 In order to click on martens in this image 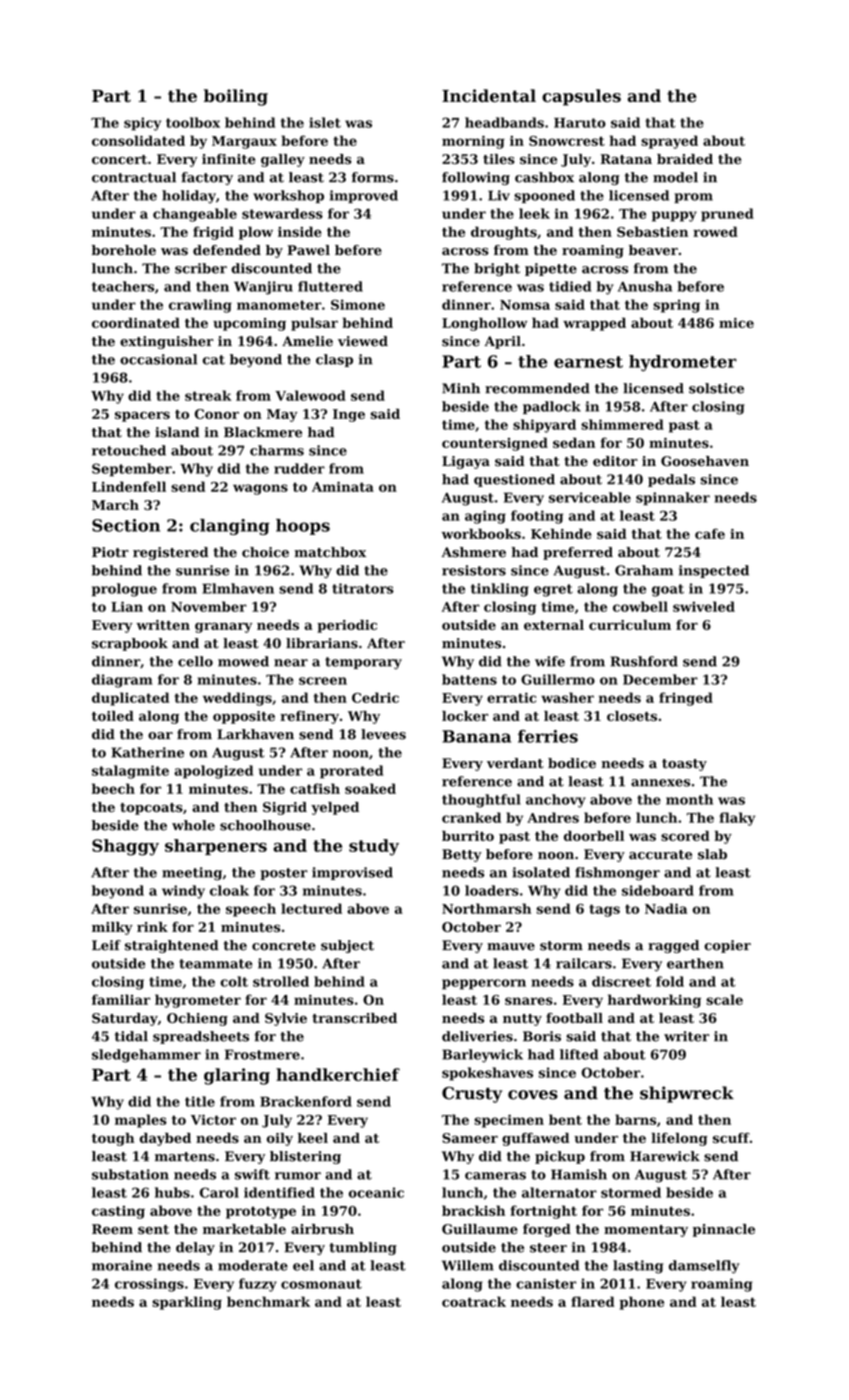, I will do `click(185, 1157)`.
